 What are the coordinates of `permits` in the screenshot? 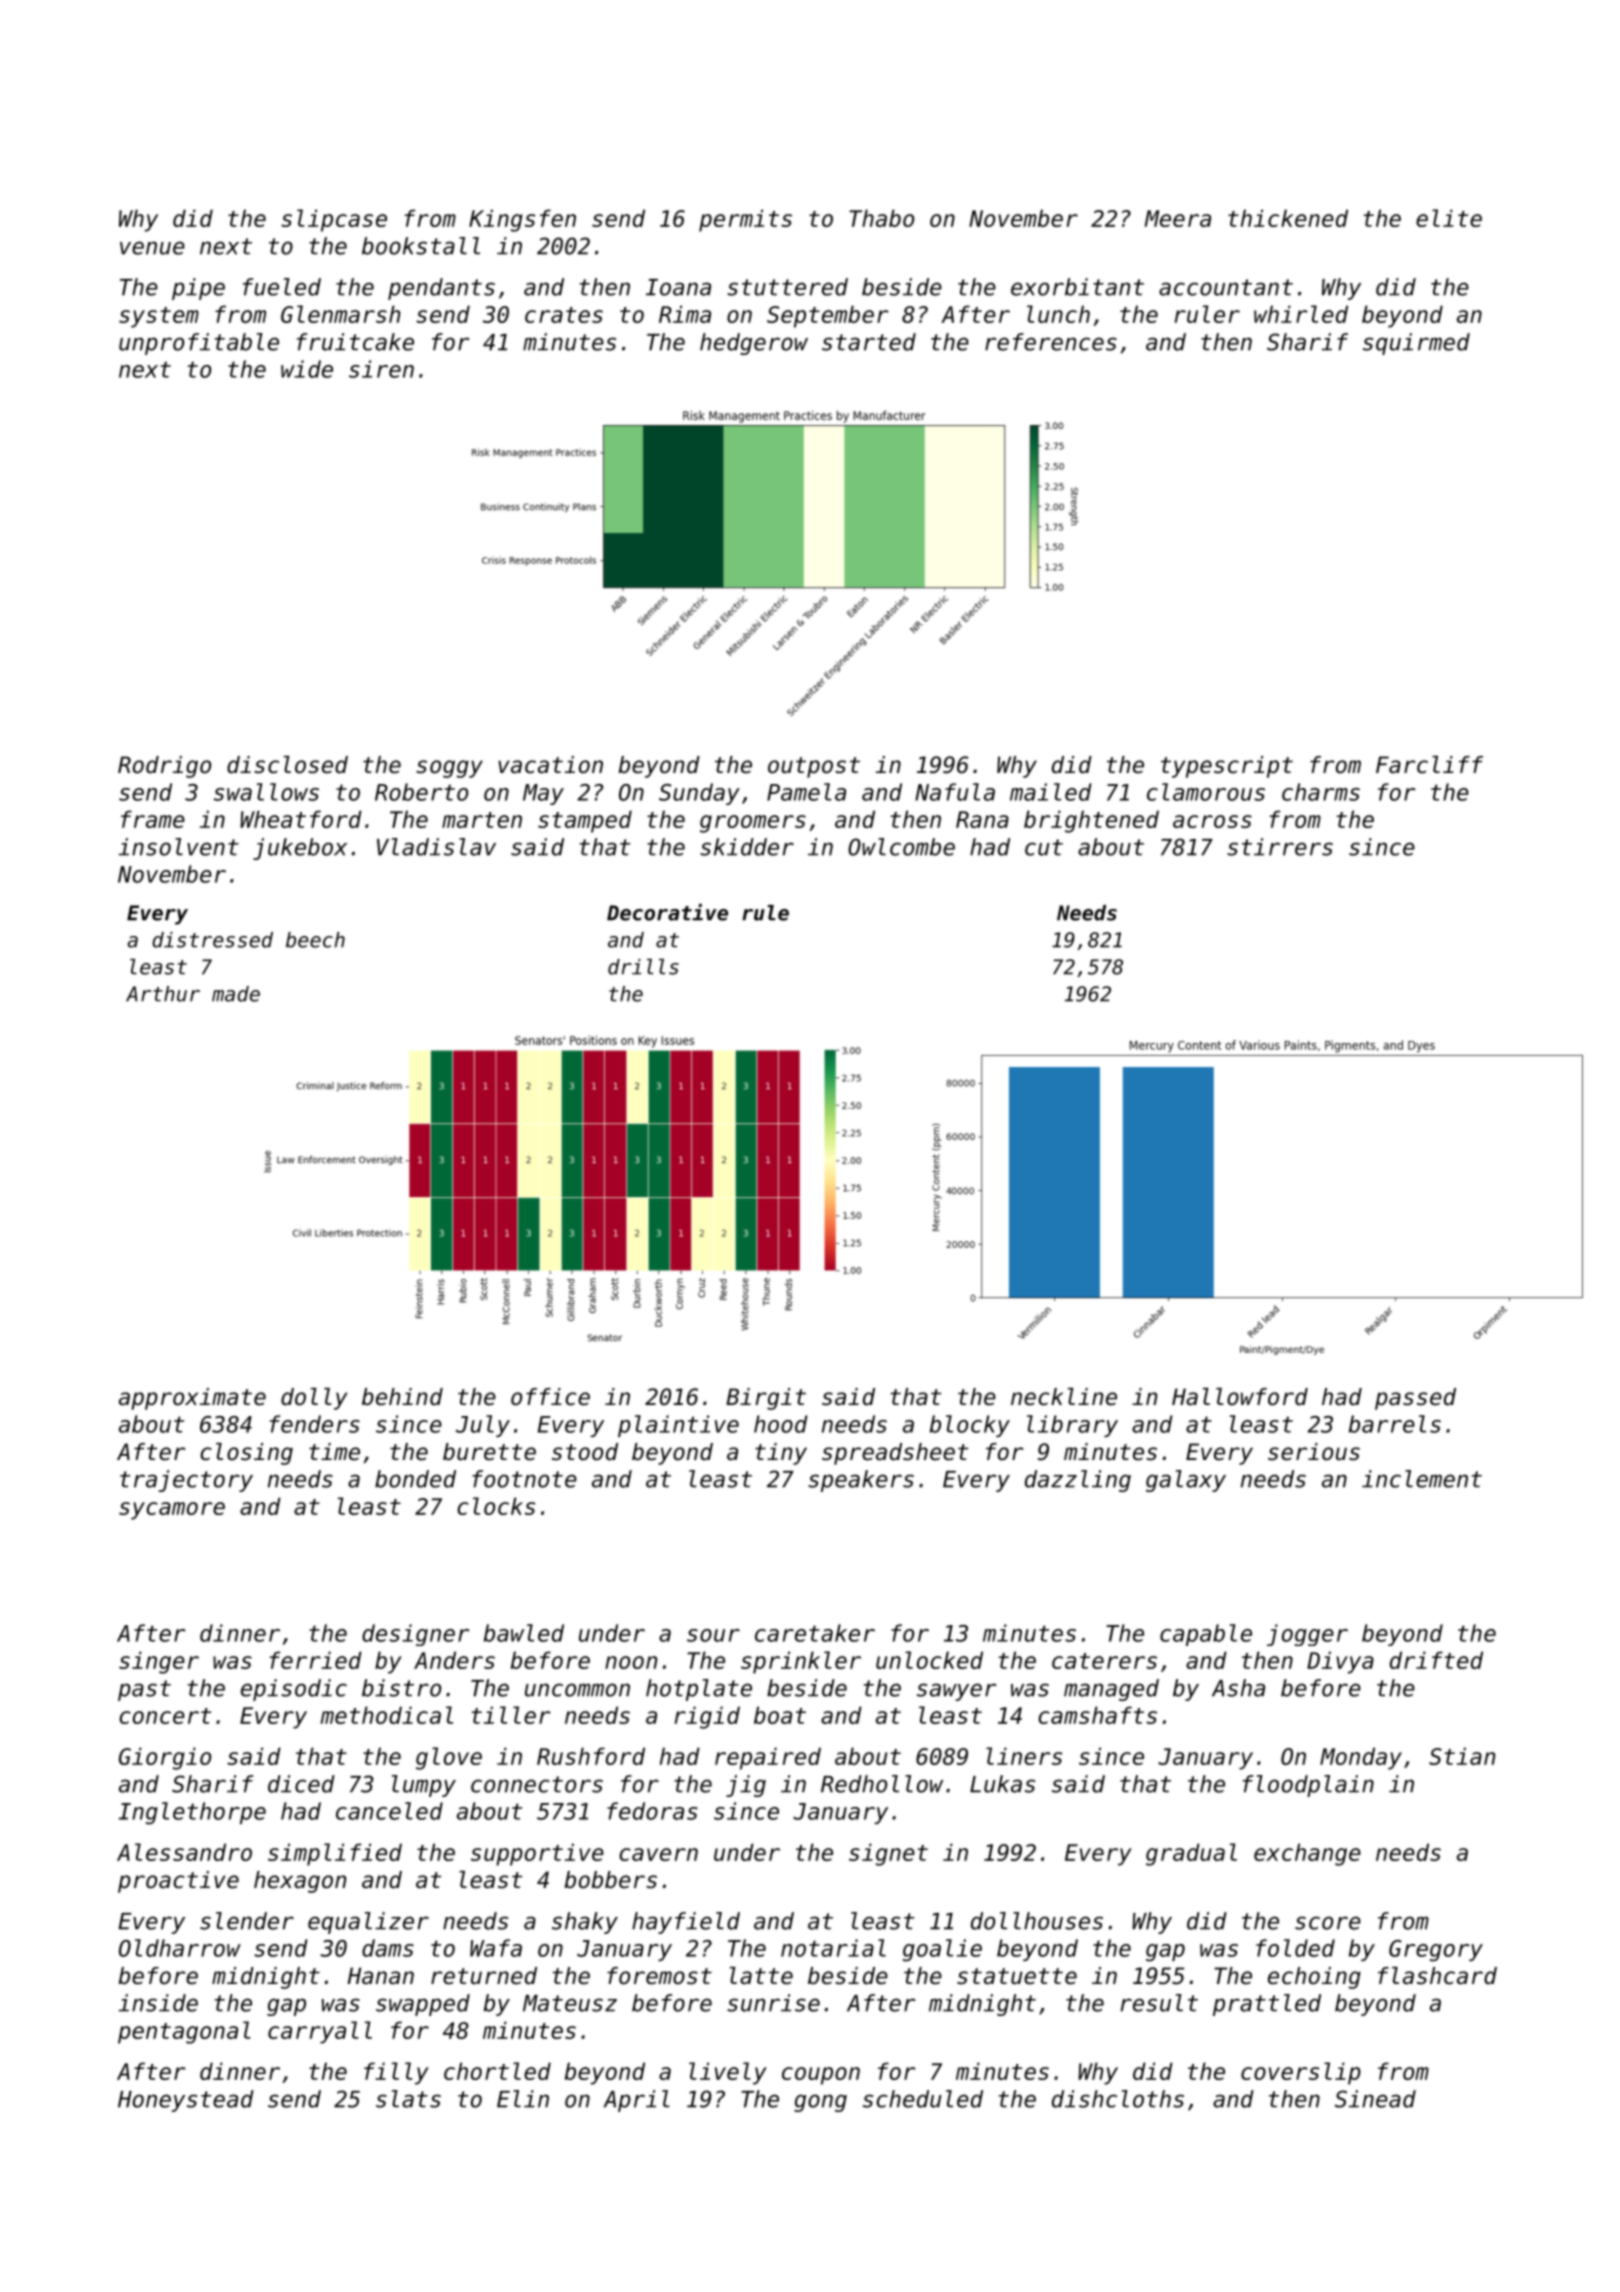 It's located at (745, 220).
